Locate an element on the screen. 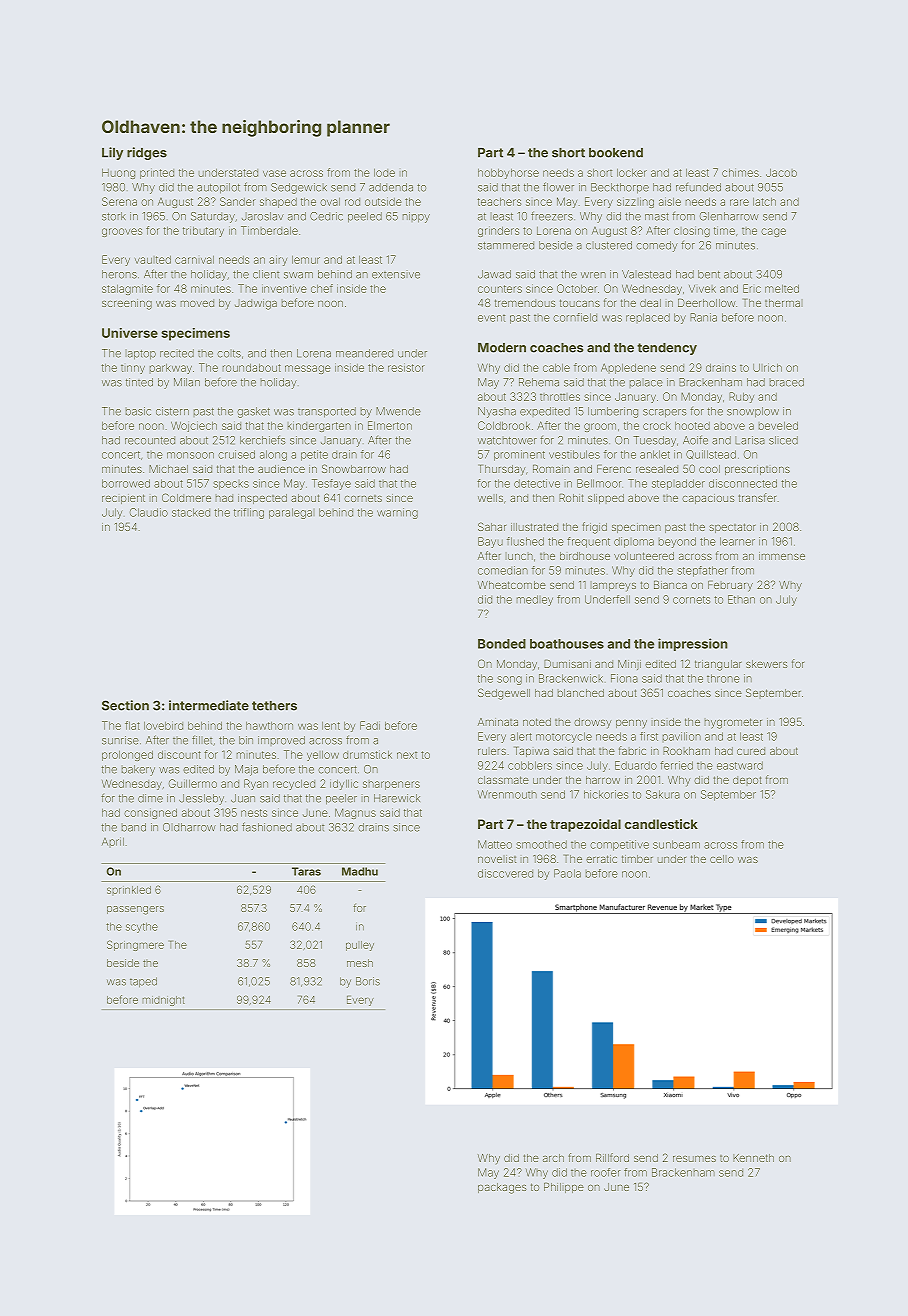 This screenshot has height=1316, width=908. stacked is located at coordinates (191, 512).
